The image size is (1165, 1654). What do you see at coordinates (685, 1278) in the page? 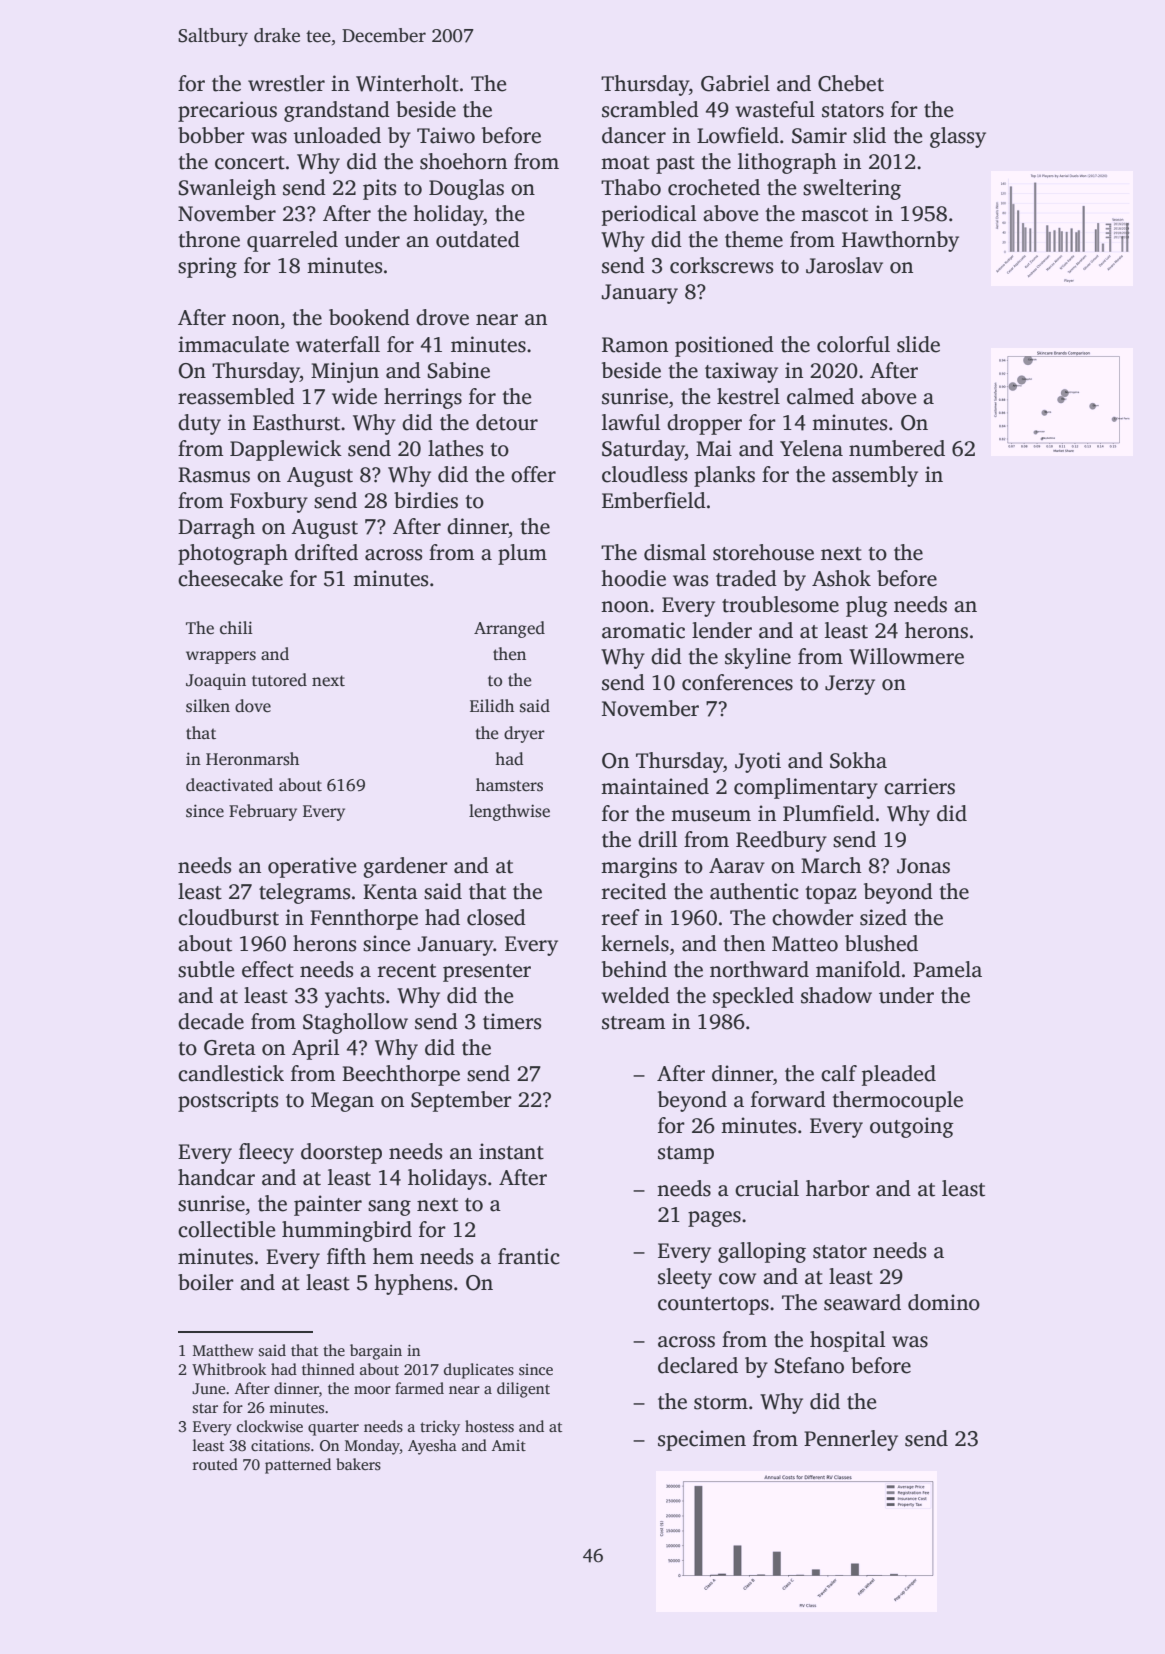
I see `sleety` at bounding box center [685, 1278].
